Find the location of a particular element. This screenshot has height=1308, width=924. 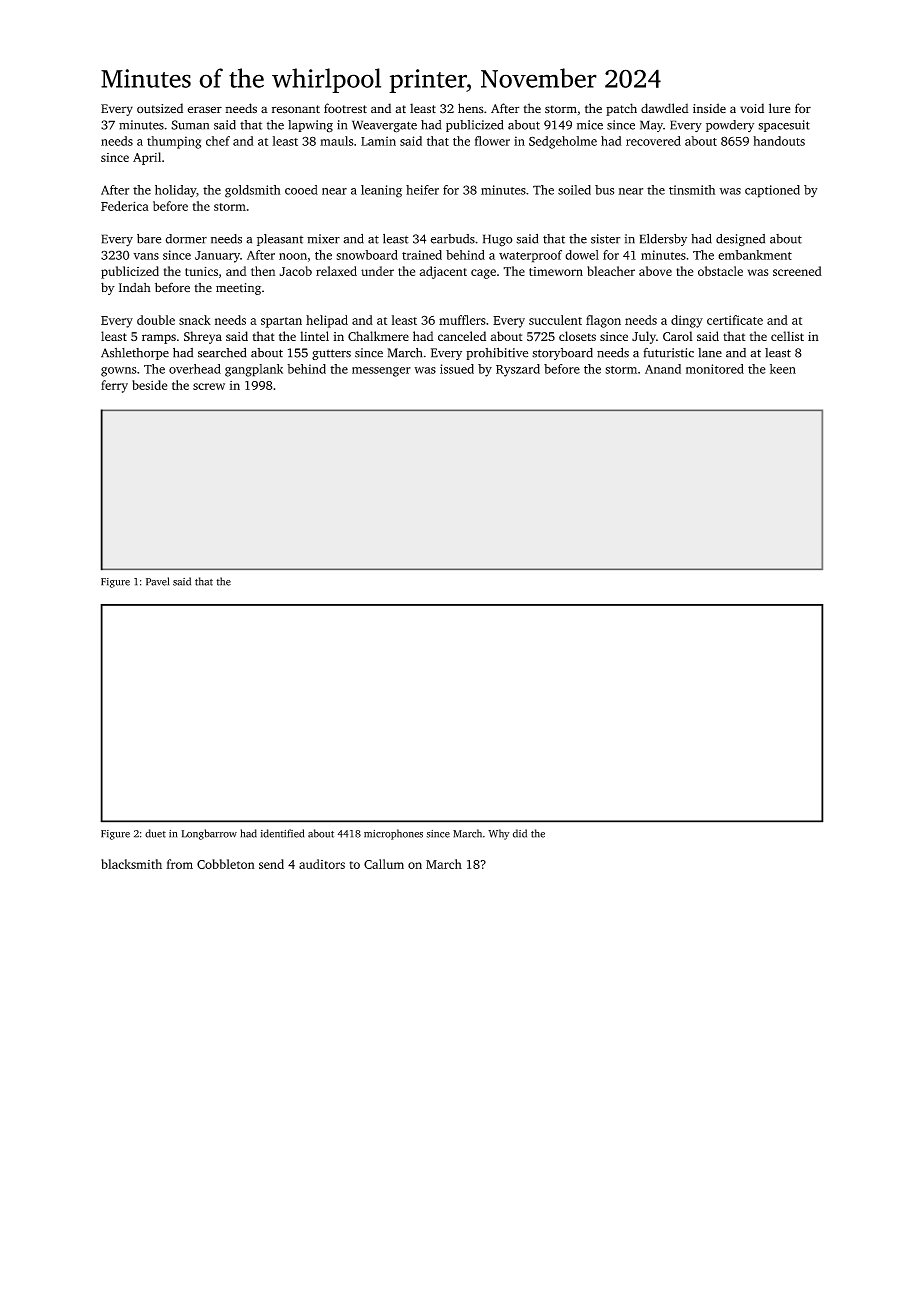

eraser is located at coordinates (205, 110).
